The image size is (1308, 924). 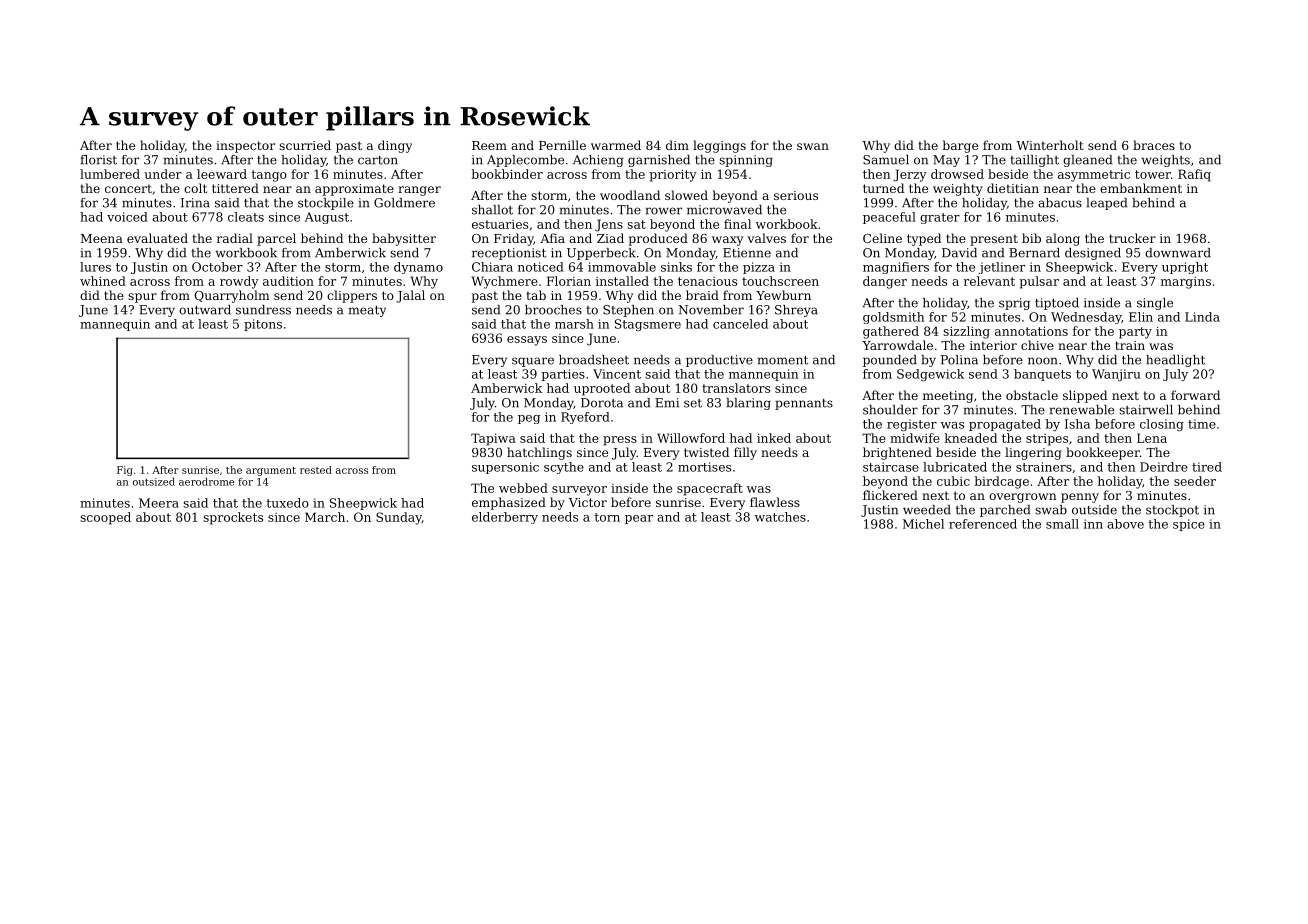 I want to click on pitons, so click(x=263, y=325).
